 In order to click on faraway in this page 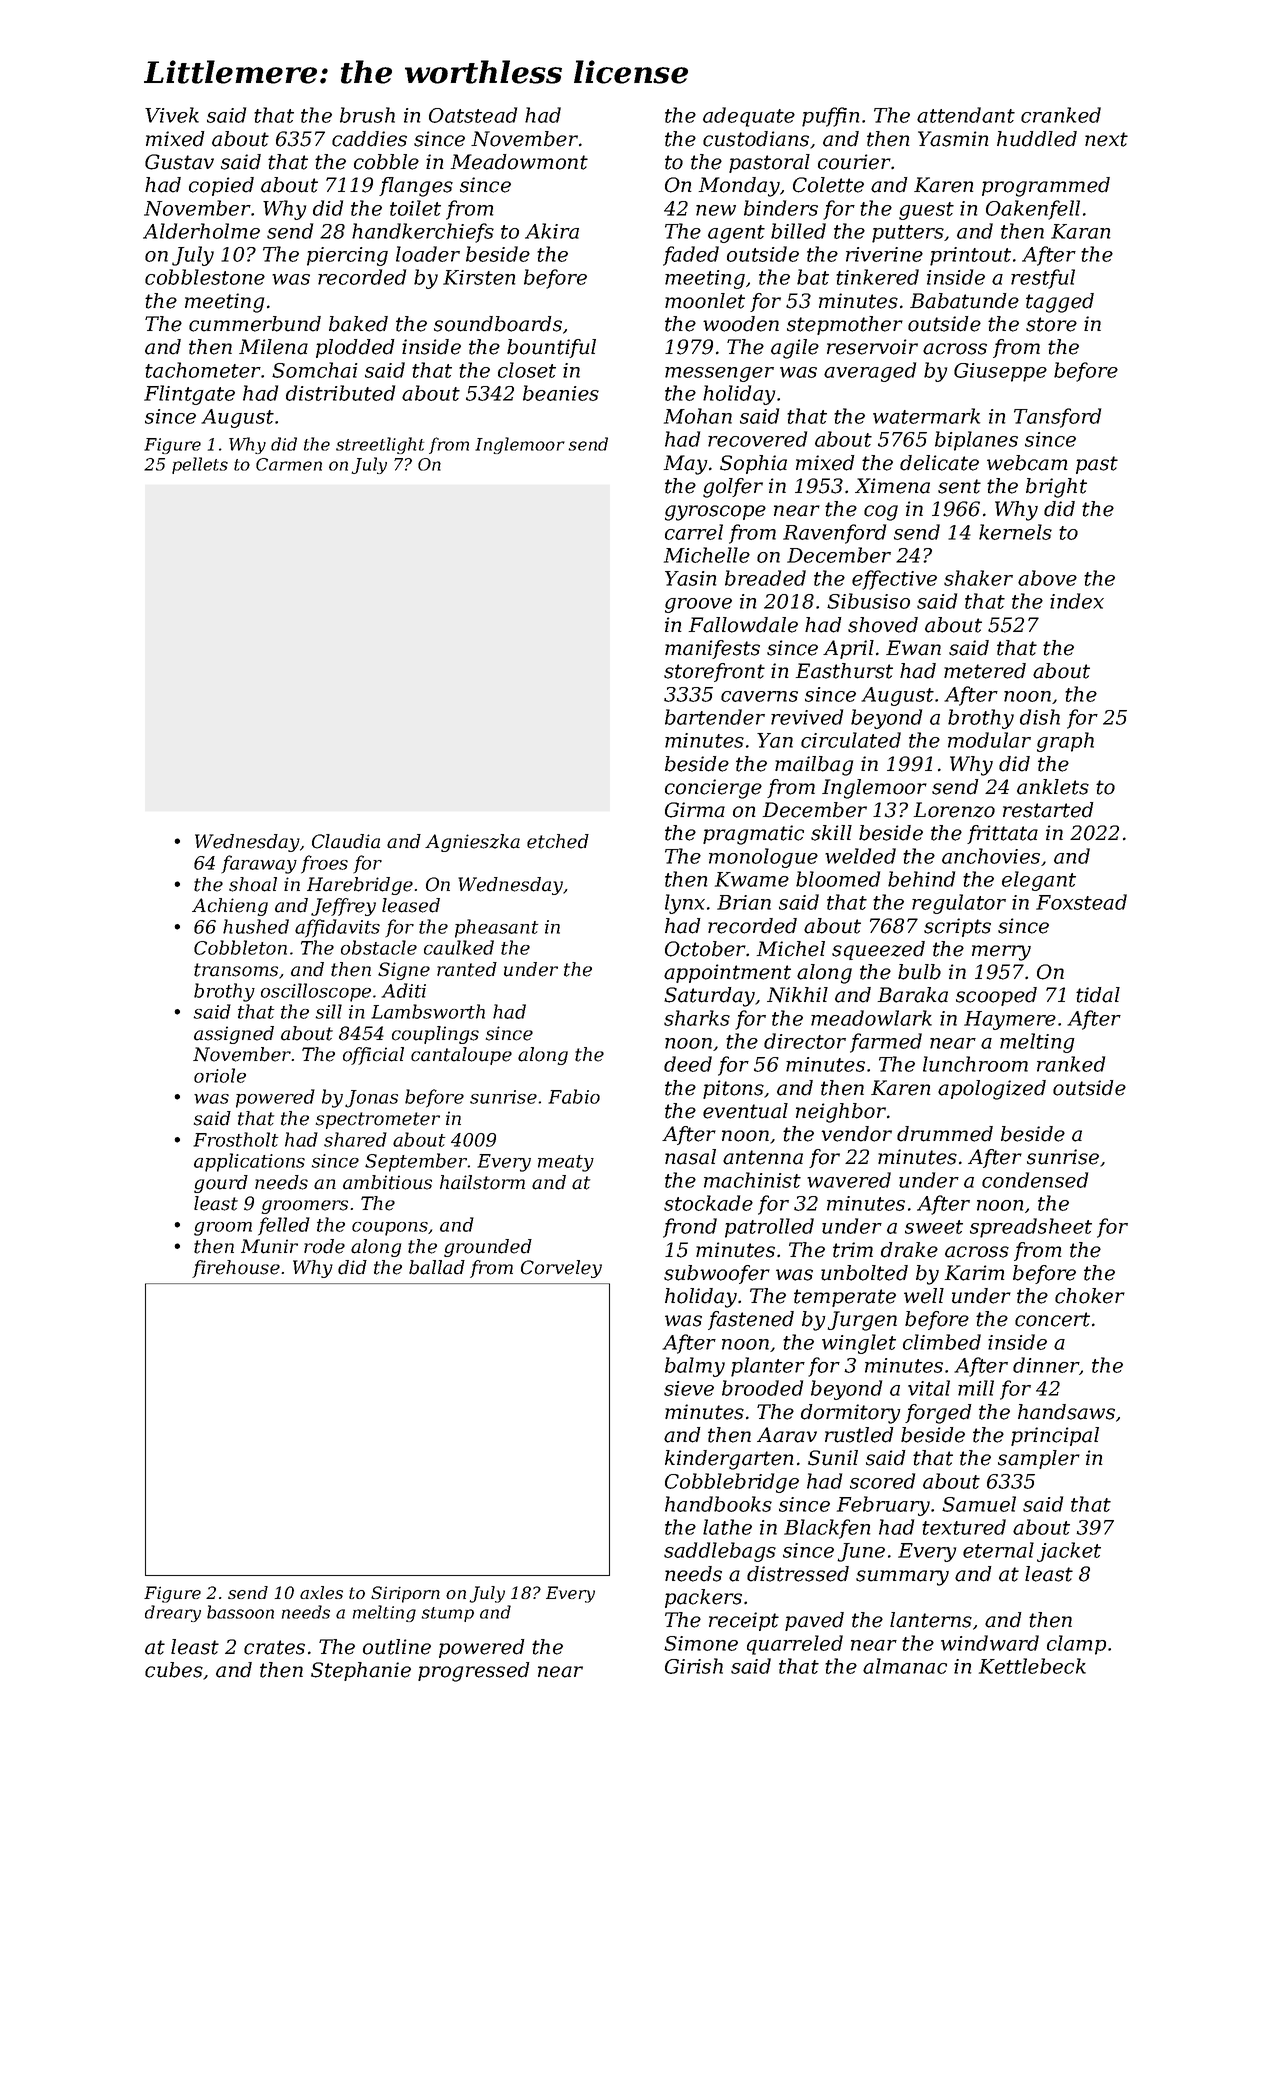, I will do `click(259, 864)`.
